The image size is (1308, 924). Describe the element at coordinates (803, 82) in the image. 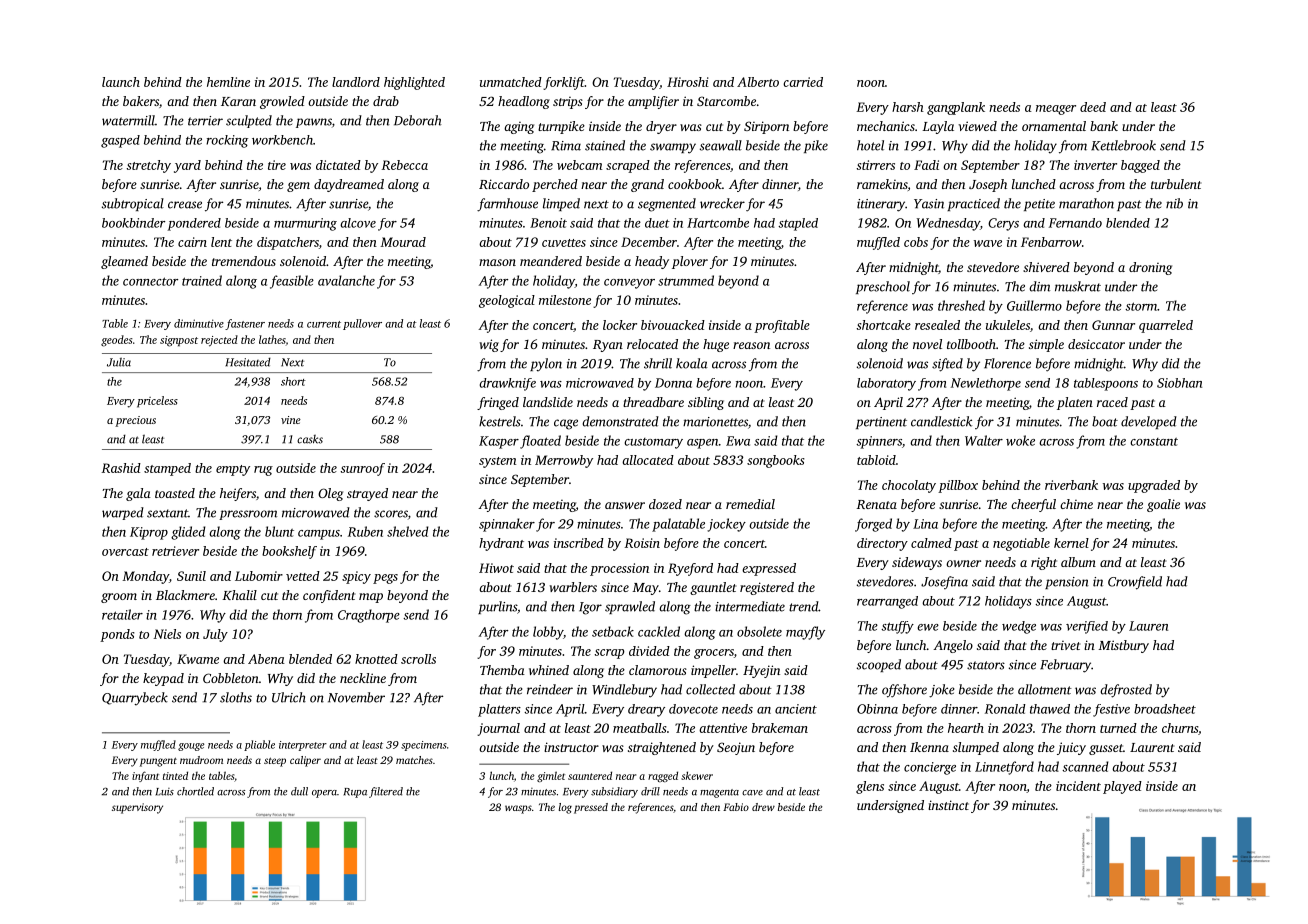

I see `carried` at that location.
